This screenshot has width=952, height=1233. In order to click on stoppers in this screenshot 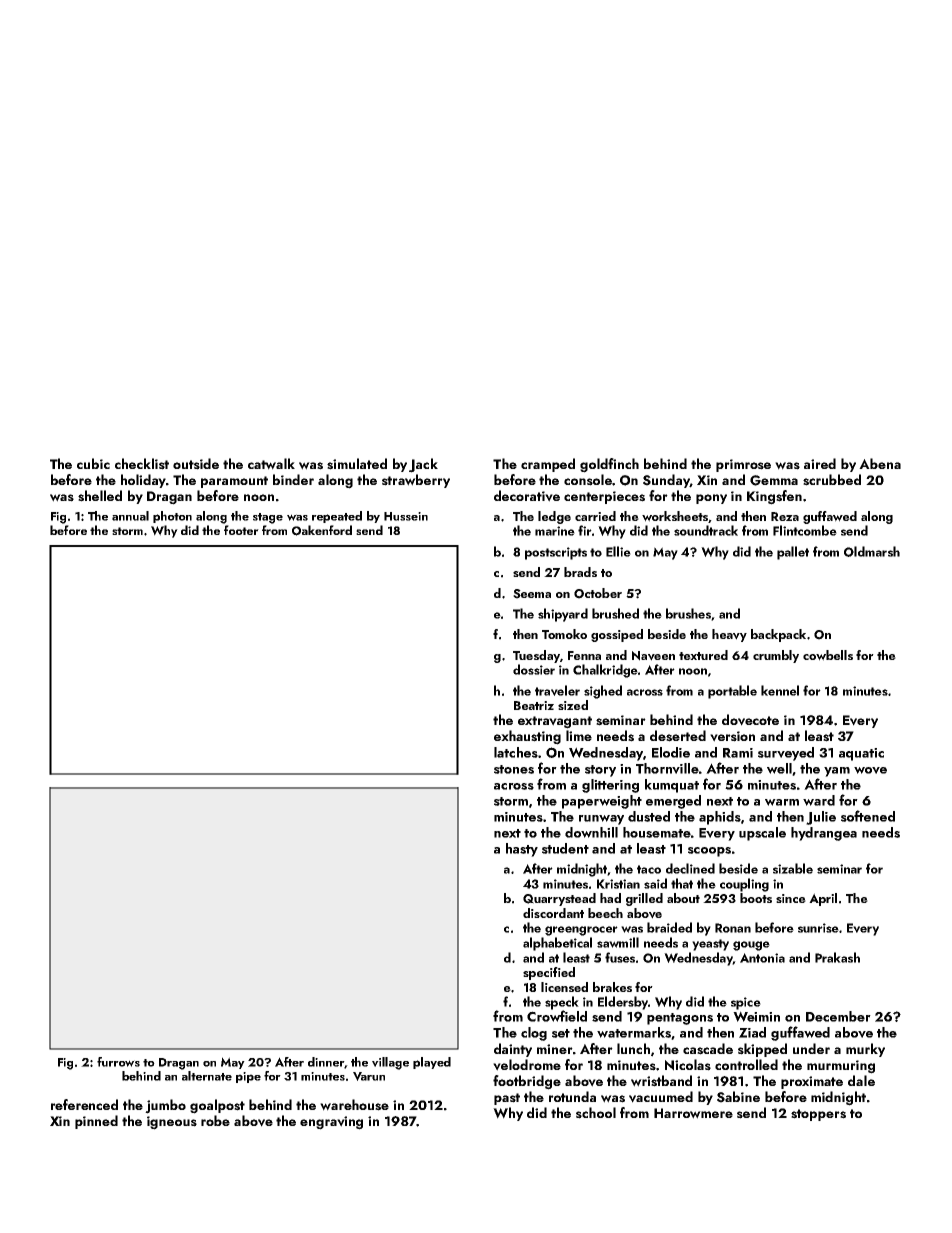, I will do `click(818, 1115)`.
